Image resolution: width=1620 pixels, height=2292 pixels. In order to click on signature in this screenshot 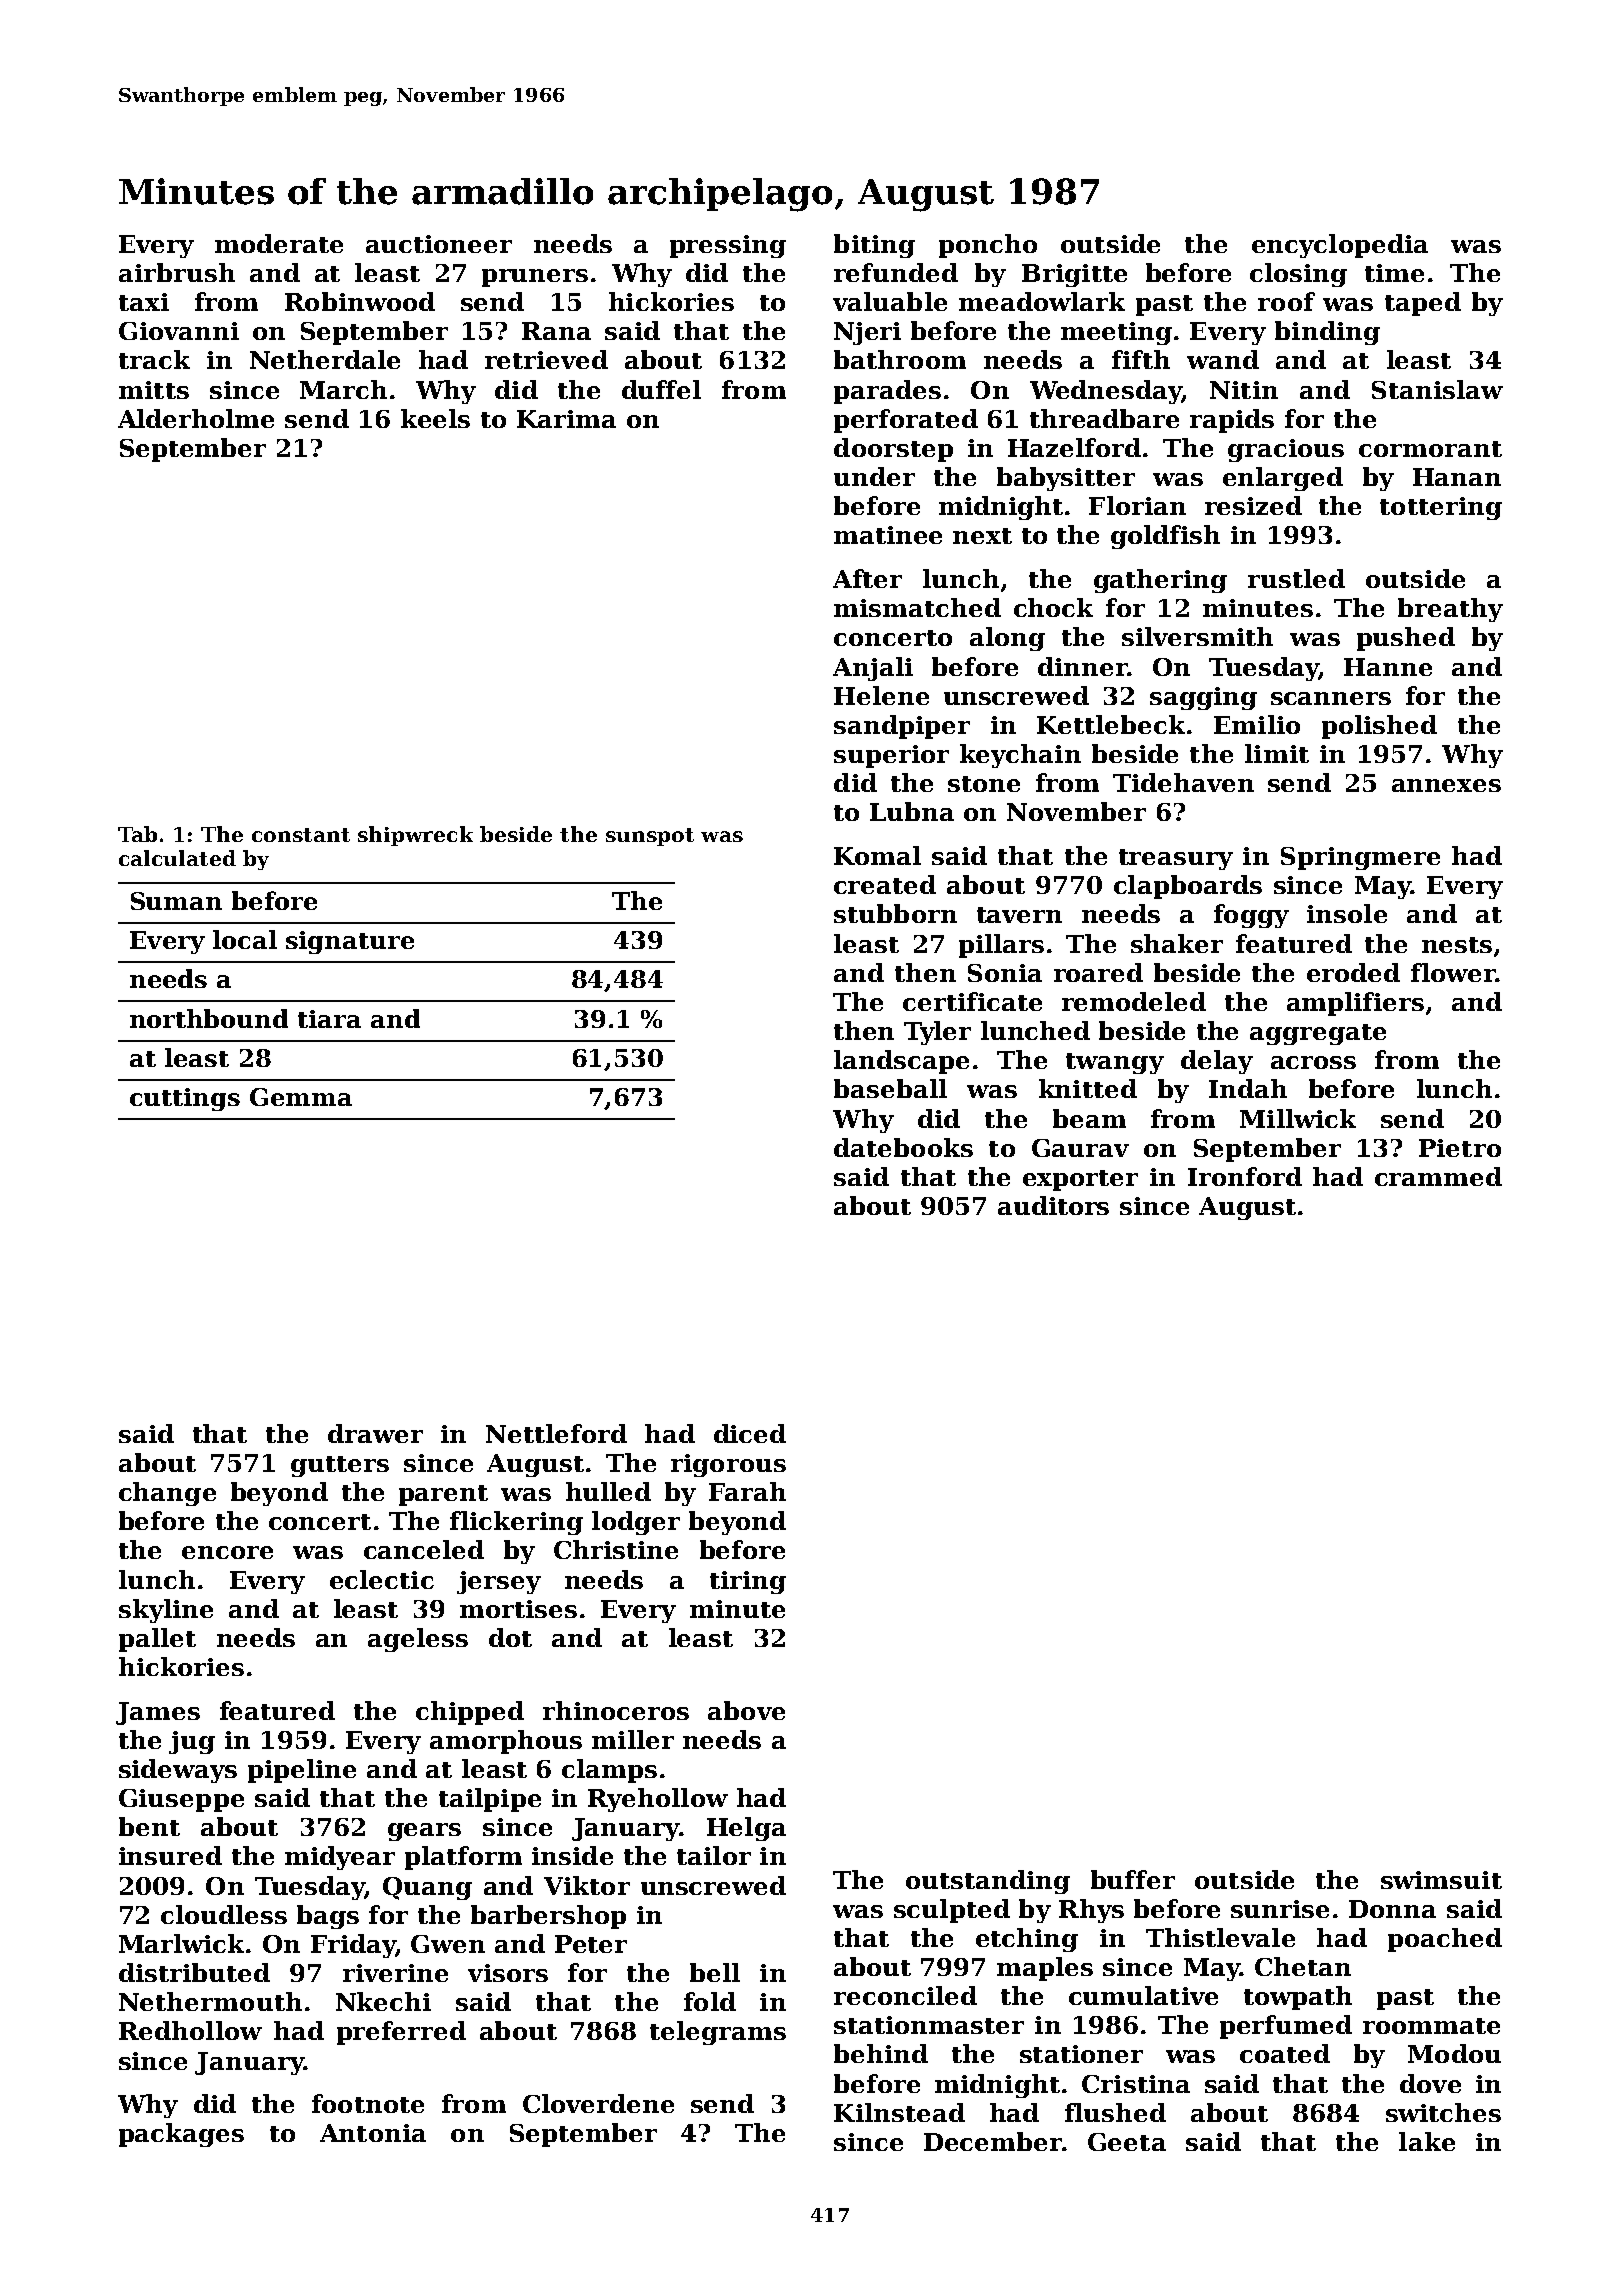, I will do `click(350, 942)`.
